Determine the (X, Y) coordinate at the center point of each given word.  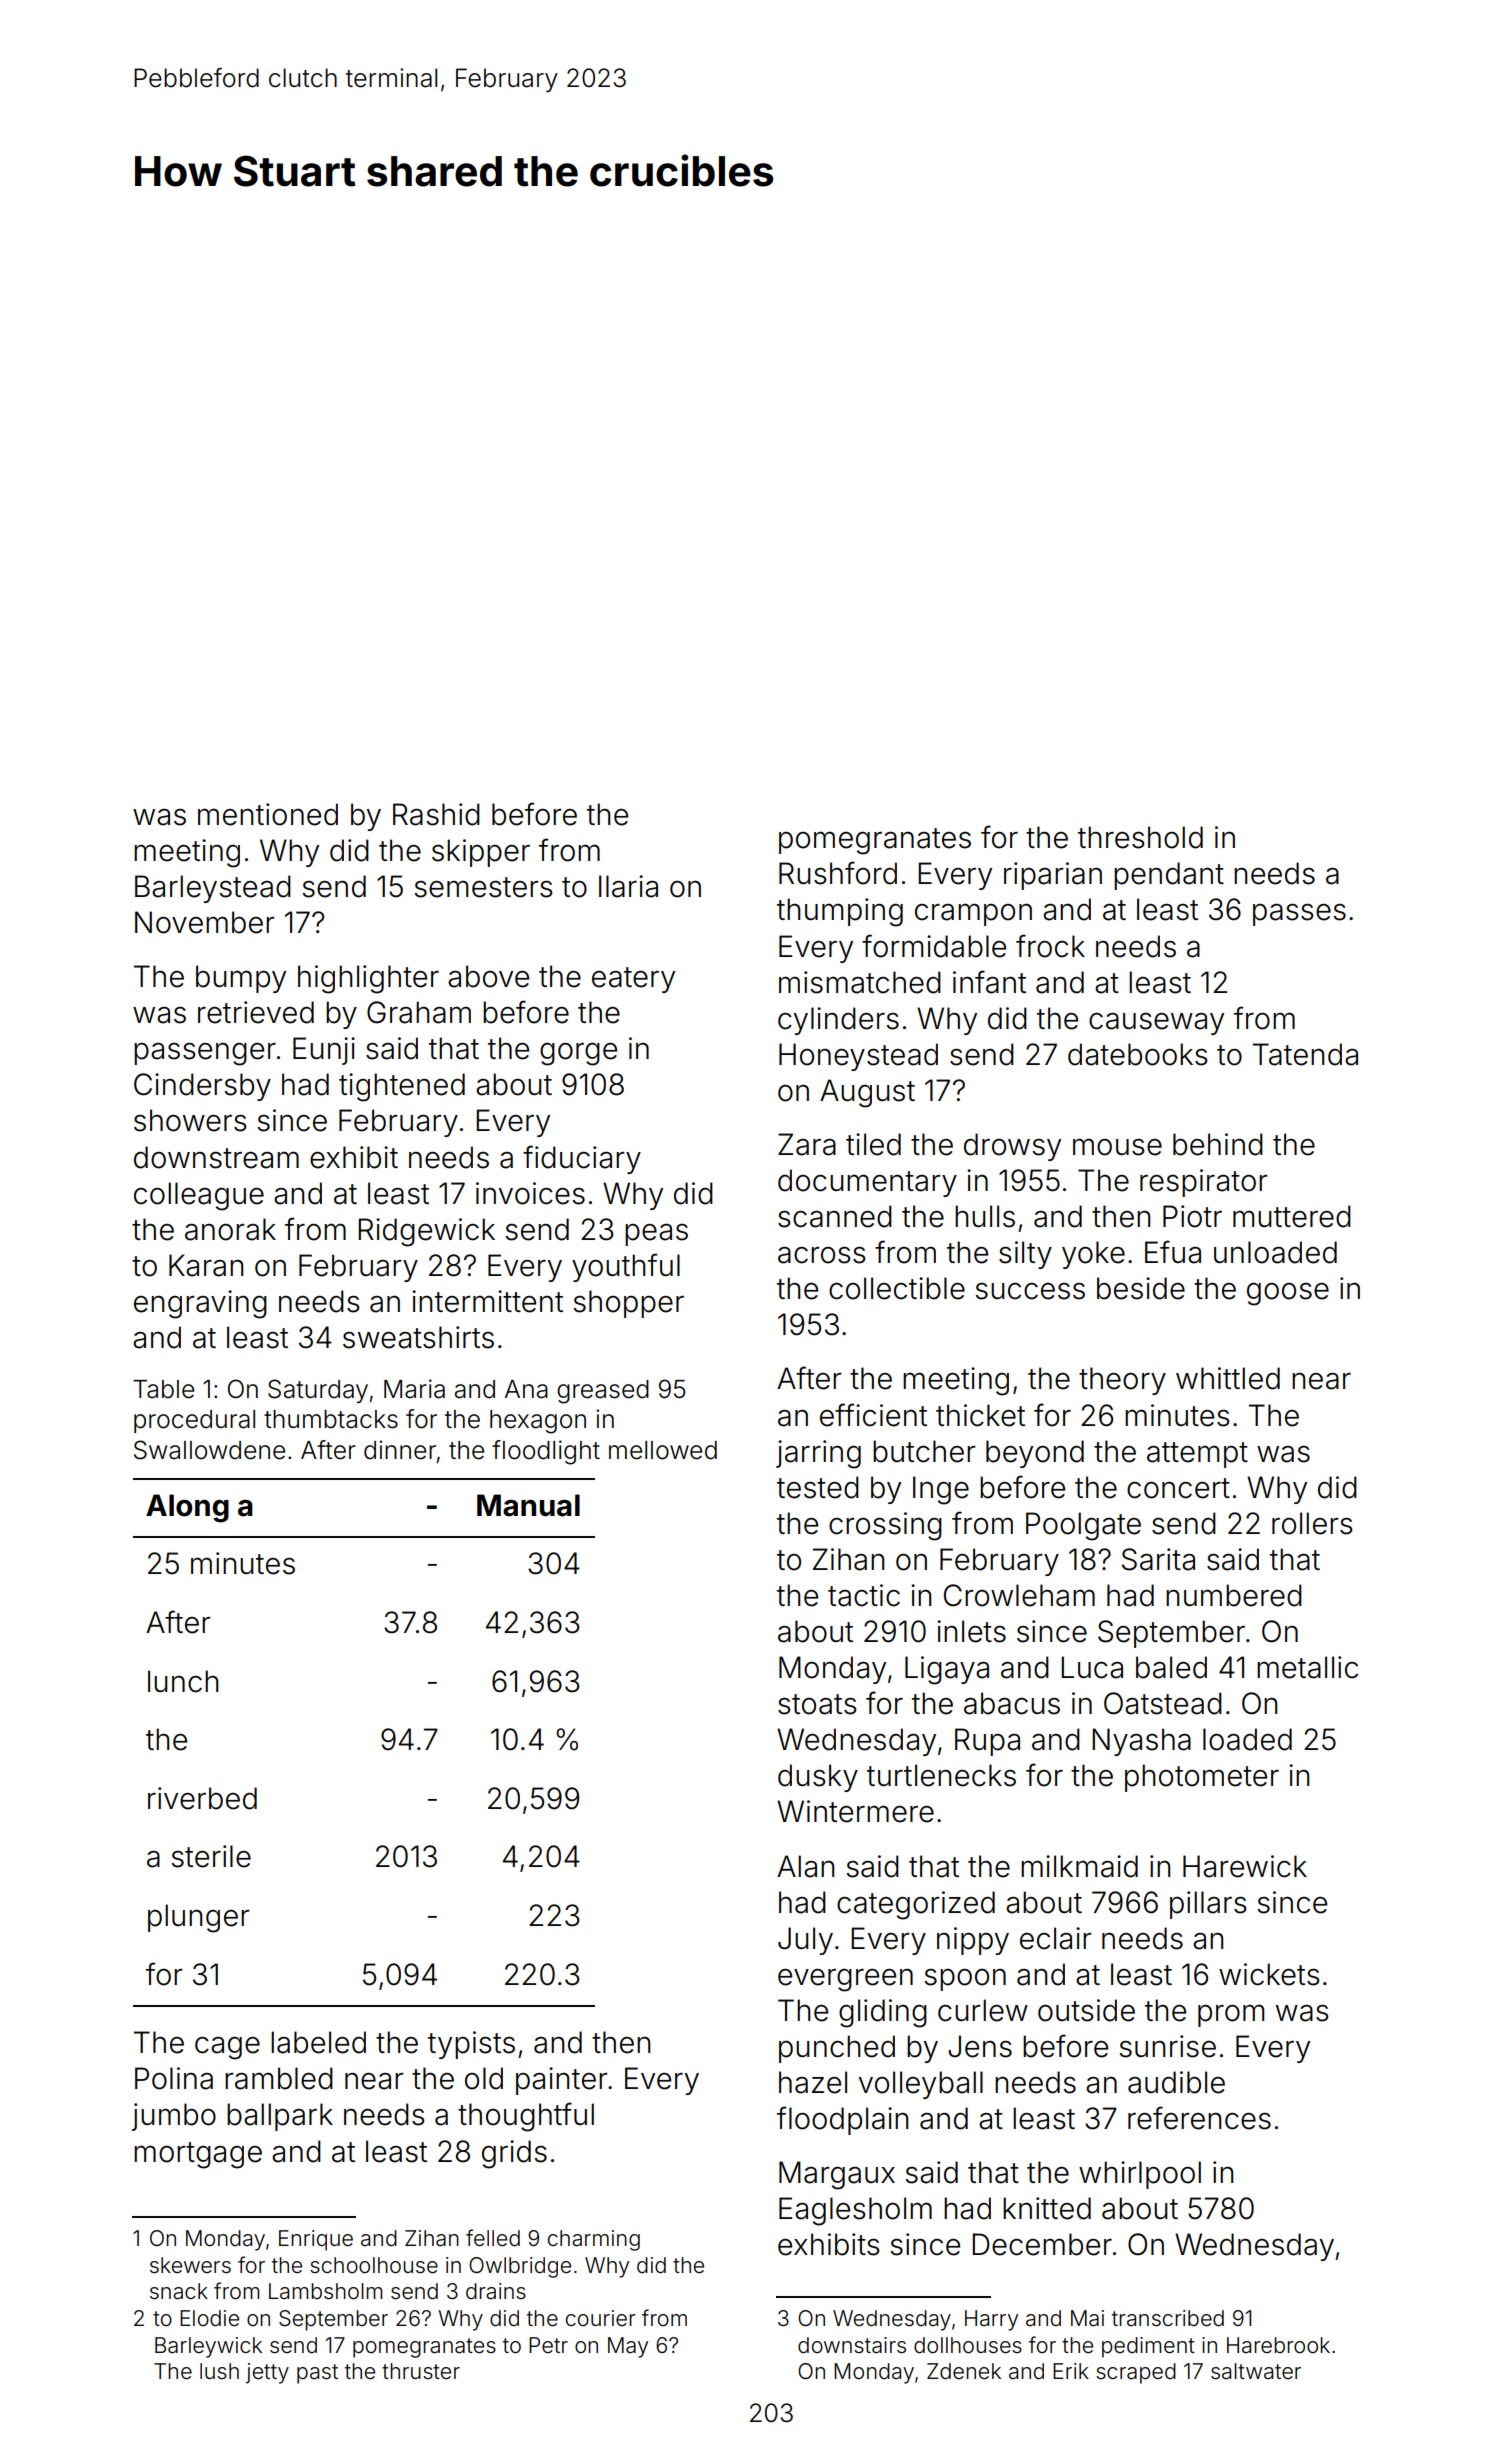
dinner (400, 1450)
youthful (626, 1267)
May (628, 2347)
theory (1122, 1381)
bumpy (241, 979)
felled (493, 2238)
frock (1050, 946)
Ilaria (628, 886)
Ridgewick (426, 1232)
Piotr (1192, 1216)
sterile (211, 1856)
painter (562, 2081)
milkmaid (1079, 1866)
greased (603, 1392)
